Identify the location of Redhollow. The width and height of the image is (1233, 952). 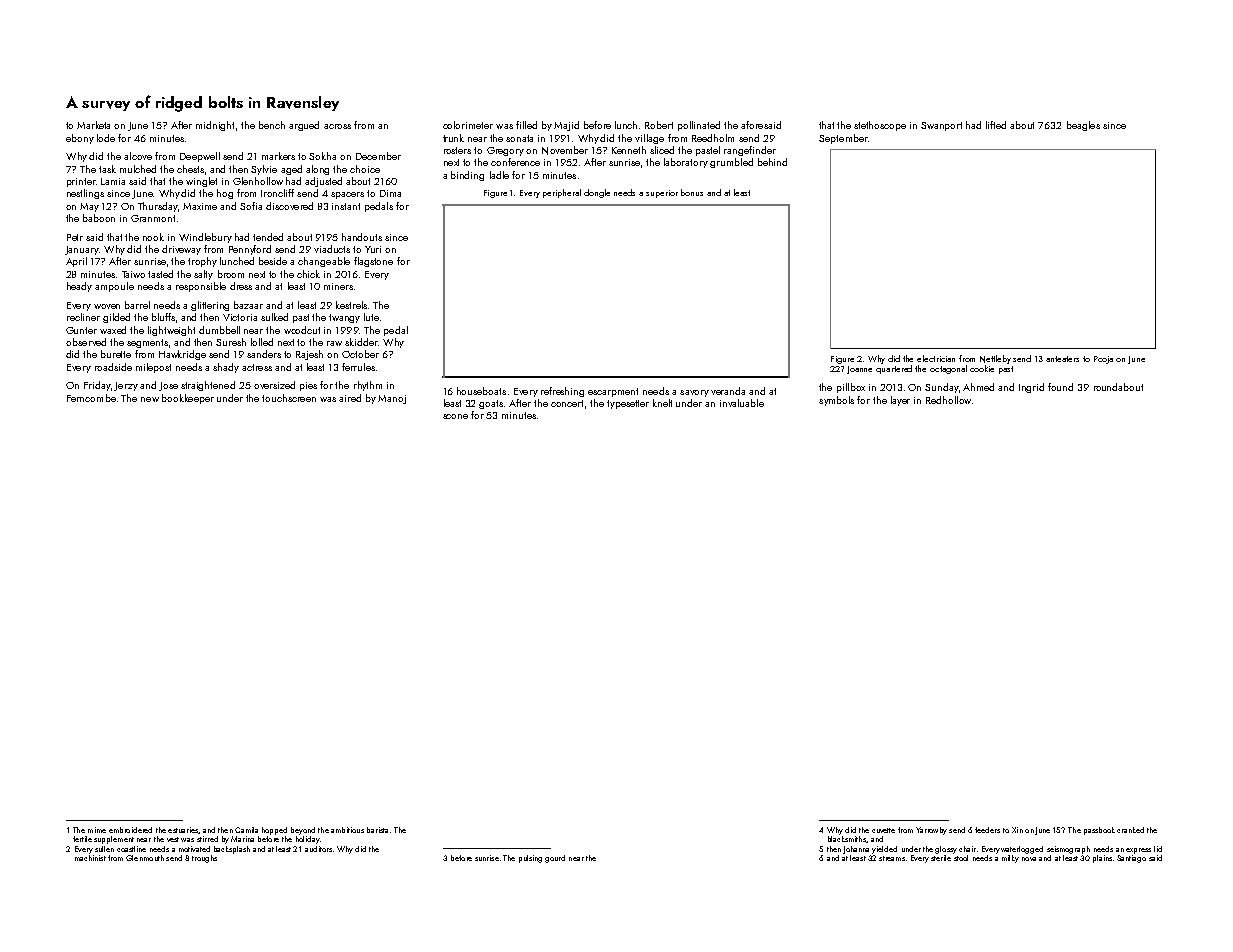
(948, 400).
